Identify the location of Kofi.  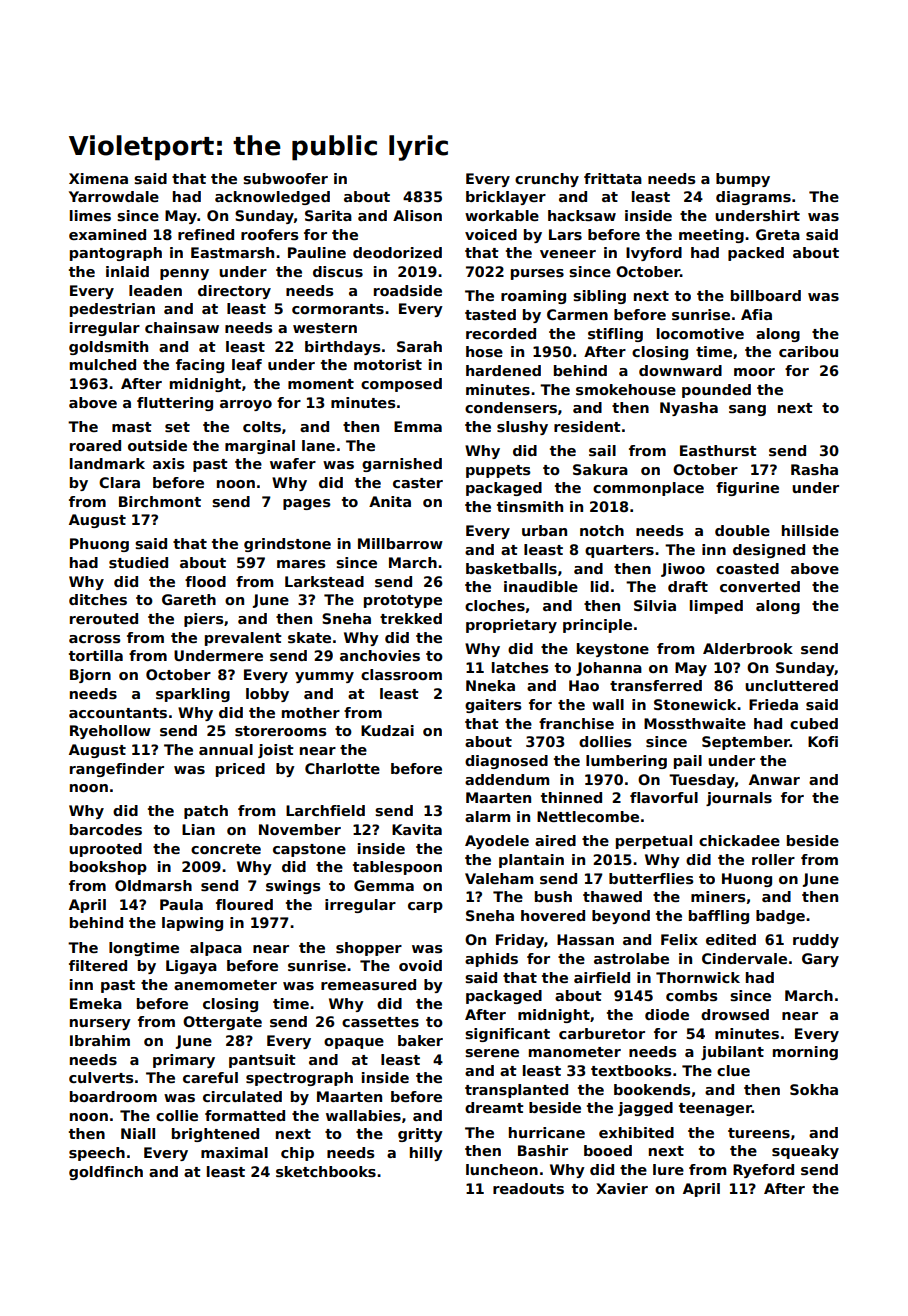
(823, 741).
